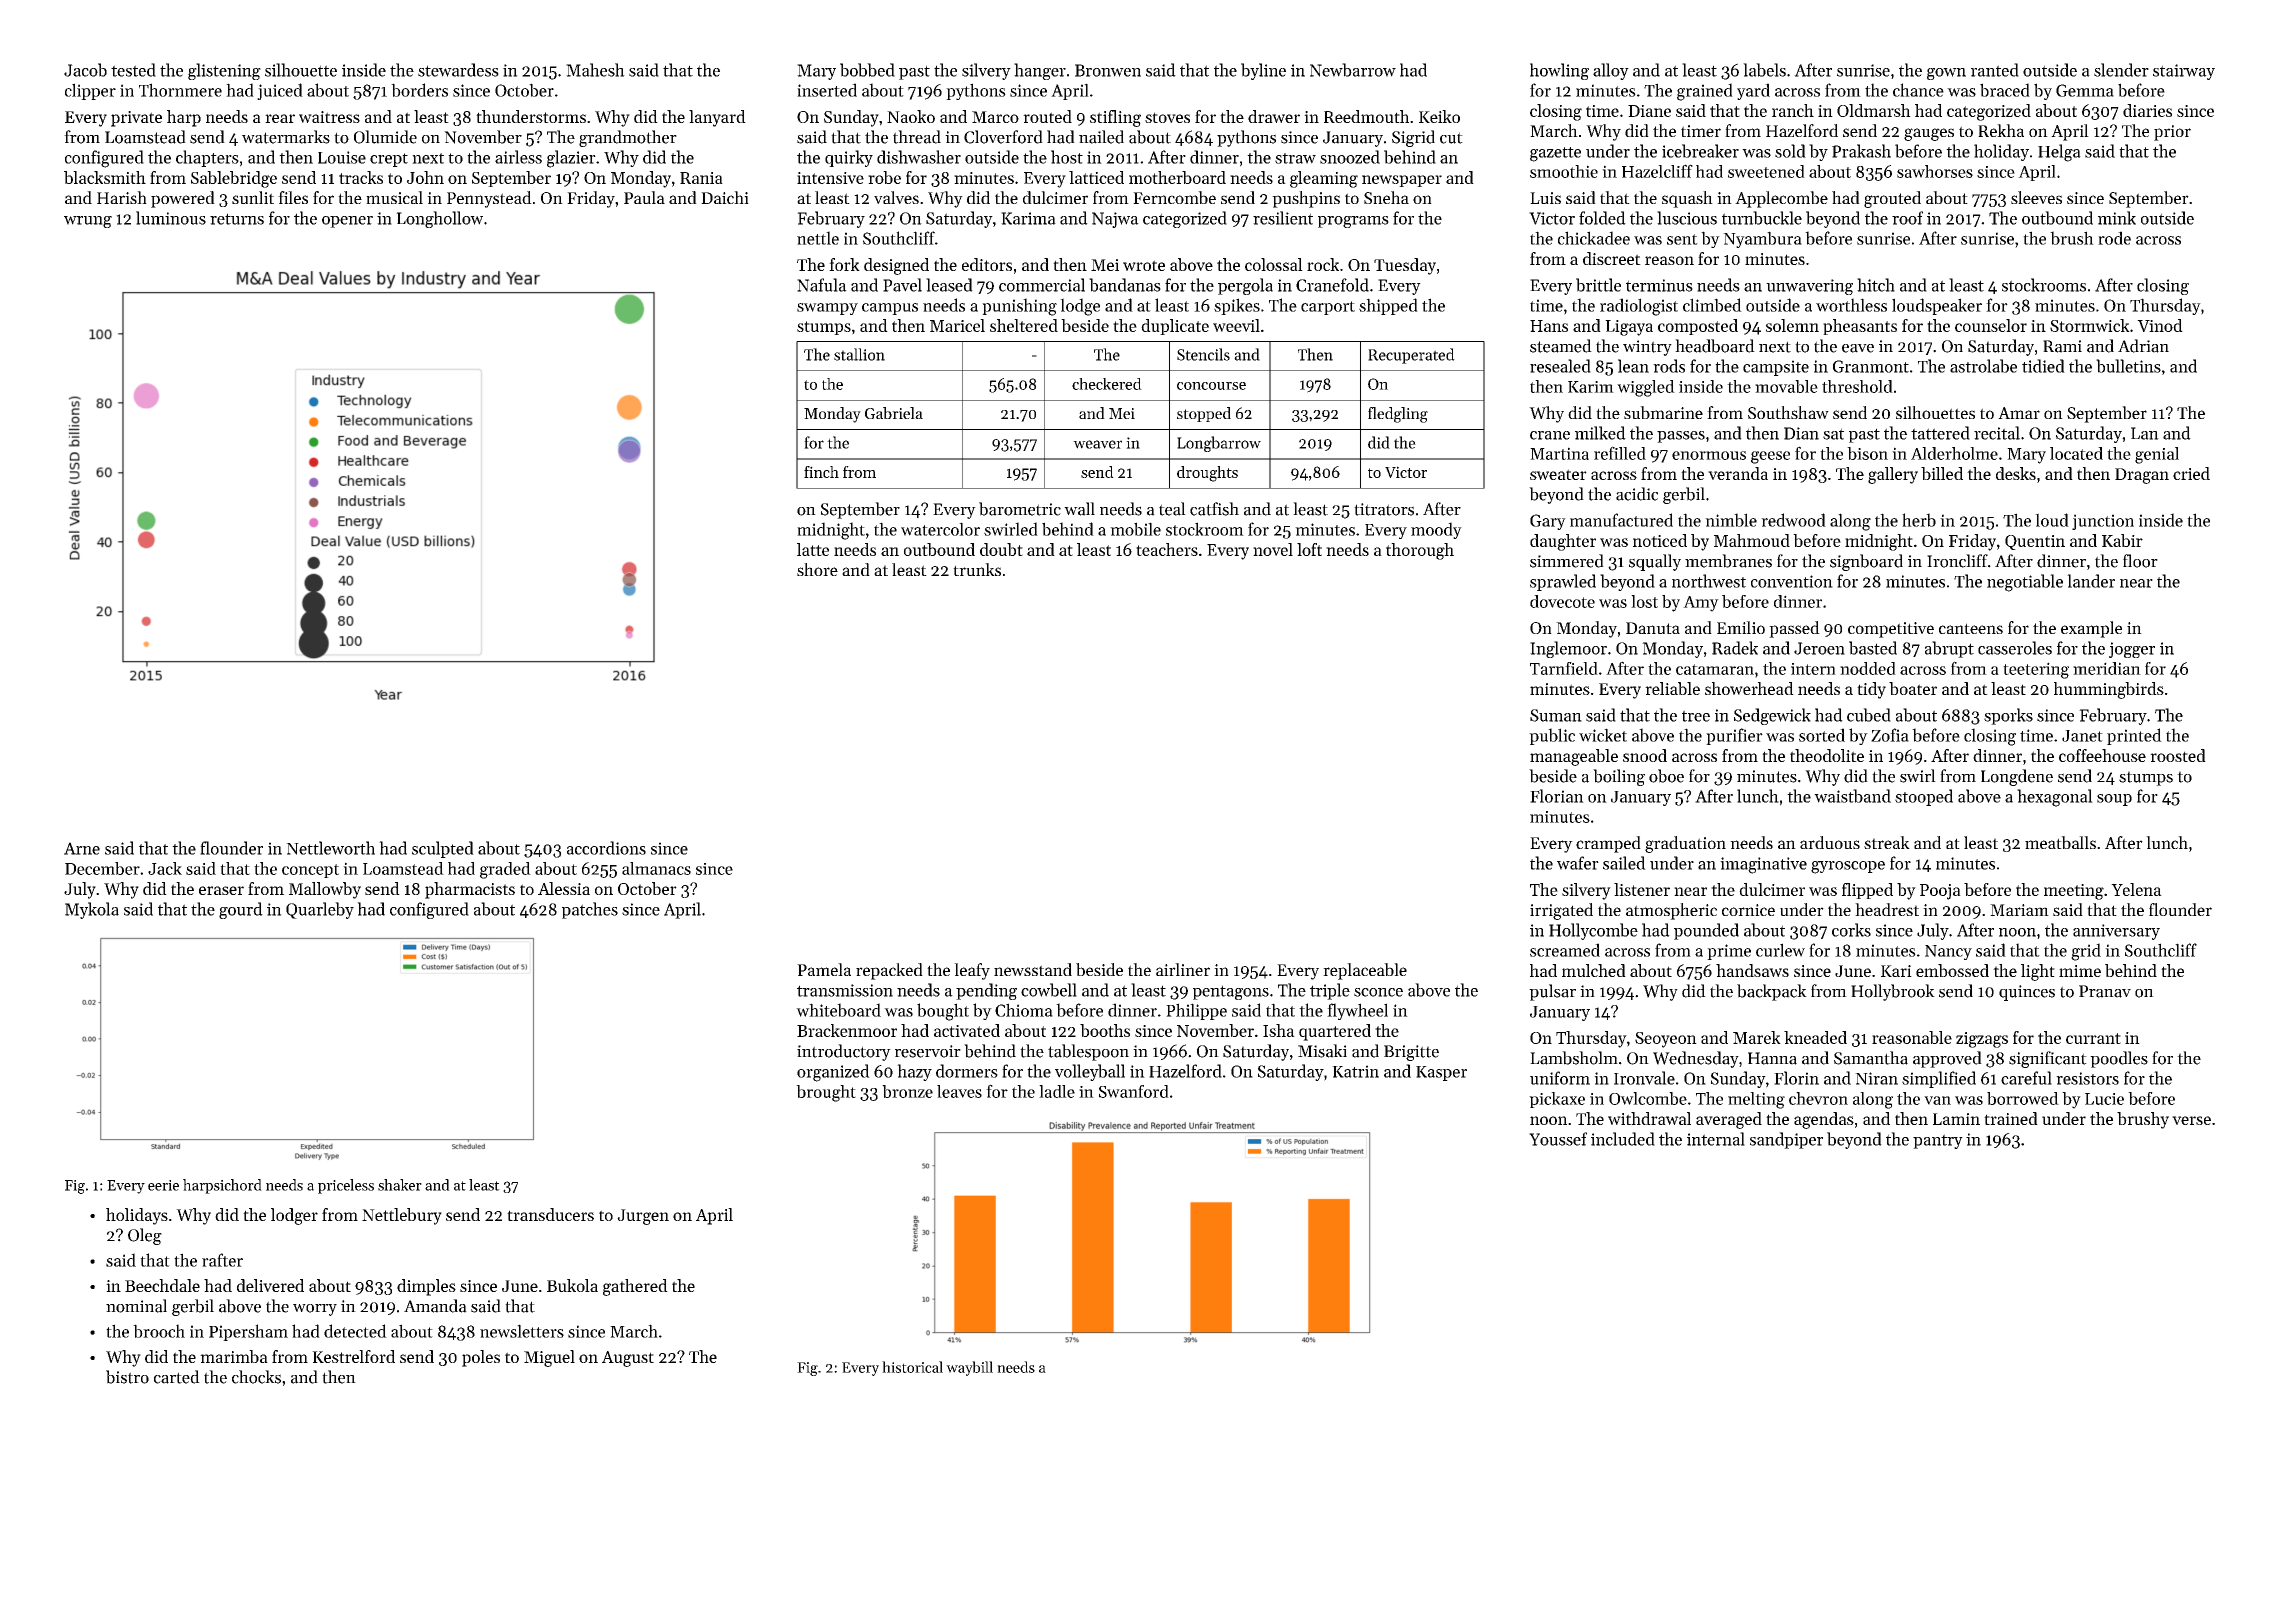 The image size is (2281, 1613). I want to click on stallion, so click(859, 354).
